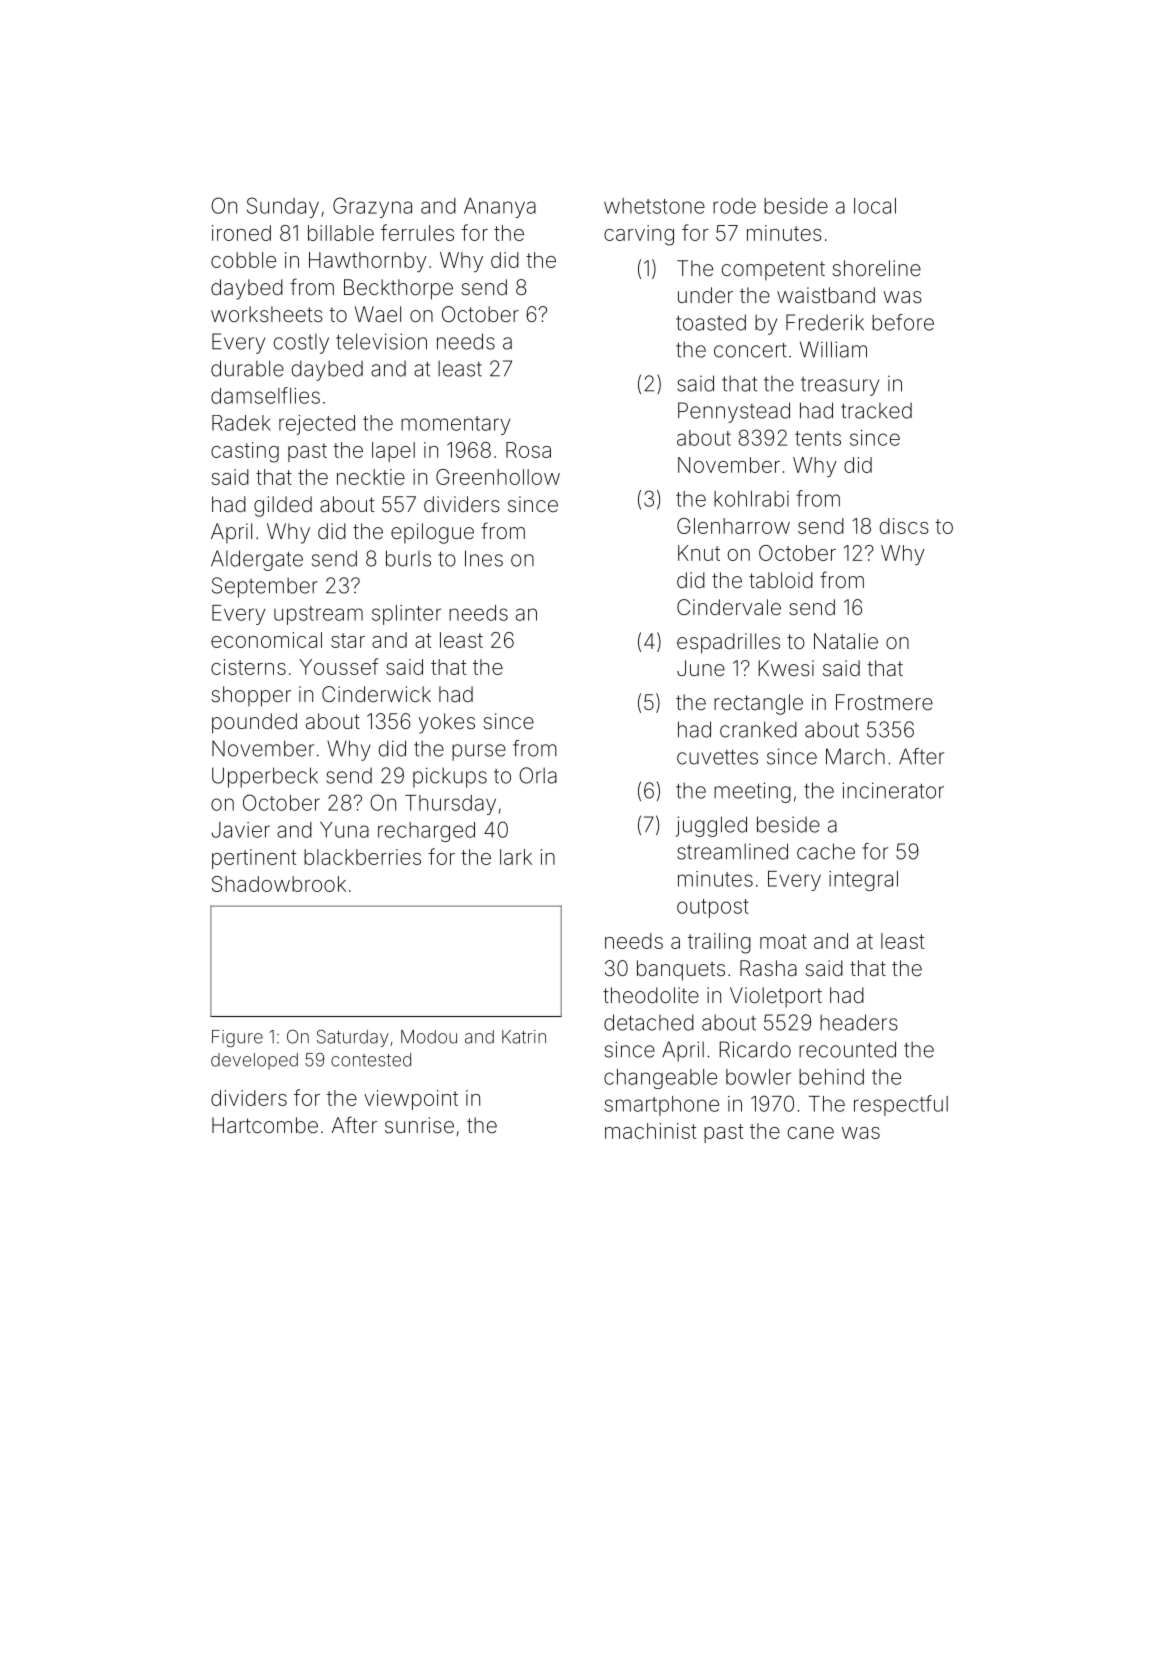 Image resolution: width=1165 pixels, height=1654 pixels. Describe the element at coordinates (500, 208) in the screenshot. I see `Ananya` at that location.
